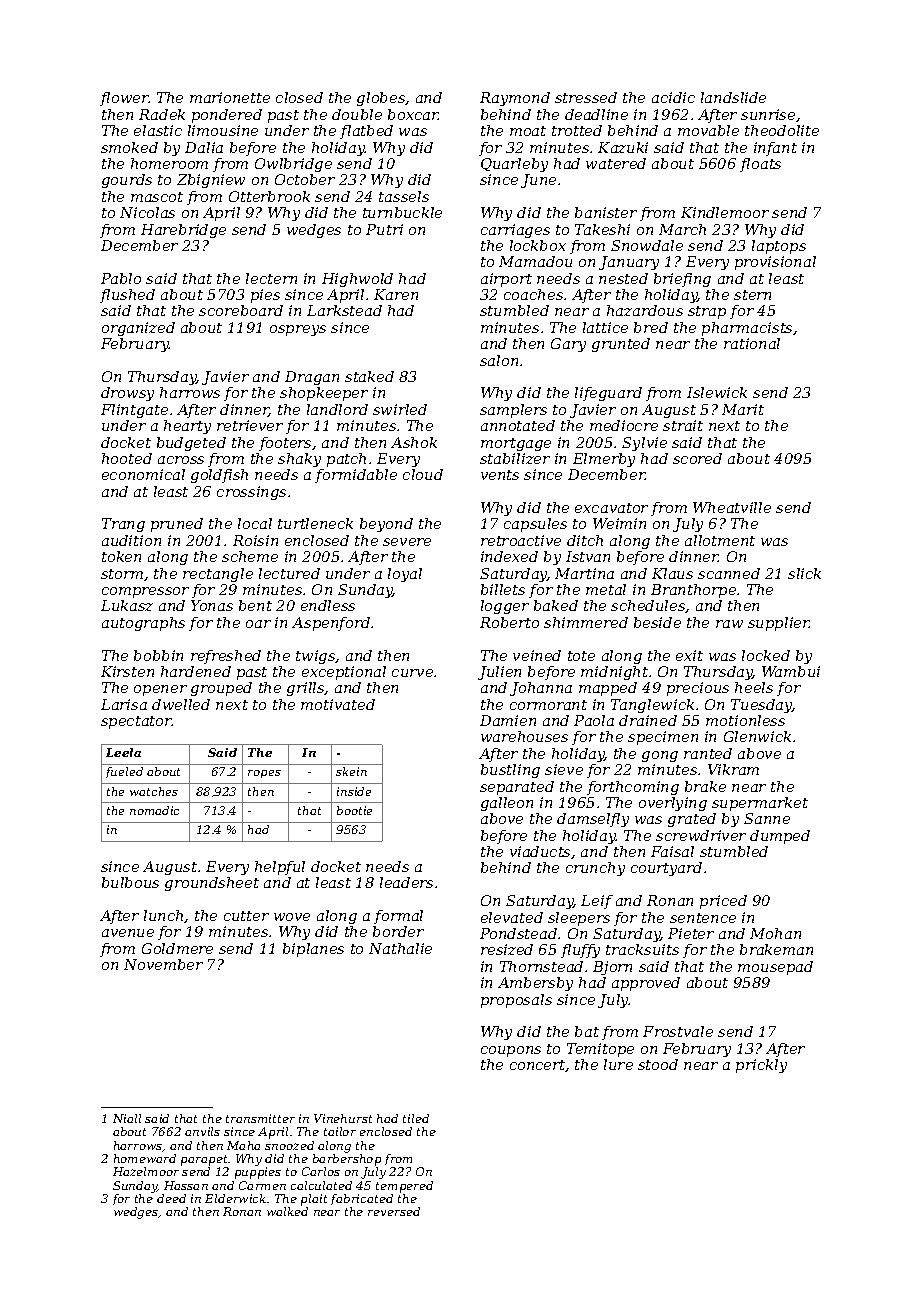 Image resolution: width=924 pixels, height=1308 pixels. What do you see at coordinates (354, 791) in the screenshot?
I see `inside` at bounding box center [354, 791].
